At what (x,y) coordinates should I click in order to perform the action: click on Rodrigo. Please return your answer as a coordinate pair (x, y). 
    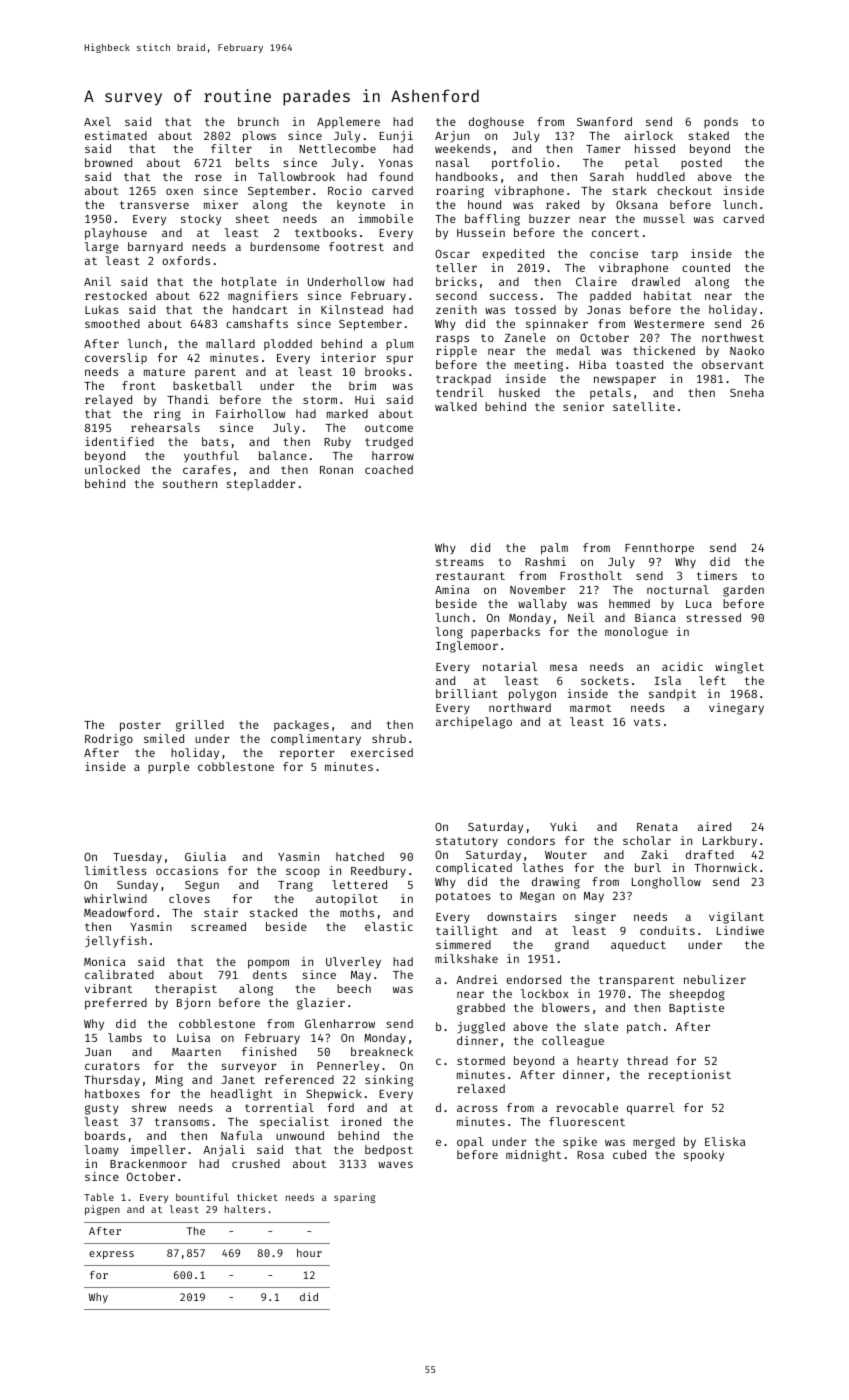
    Looking at the image, I should click on (109, 740).
